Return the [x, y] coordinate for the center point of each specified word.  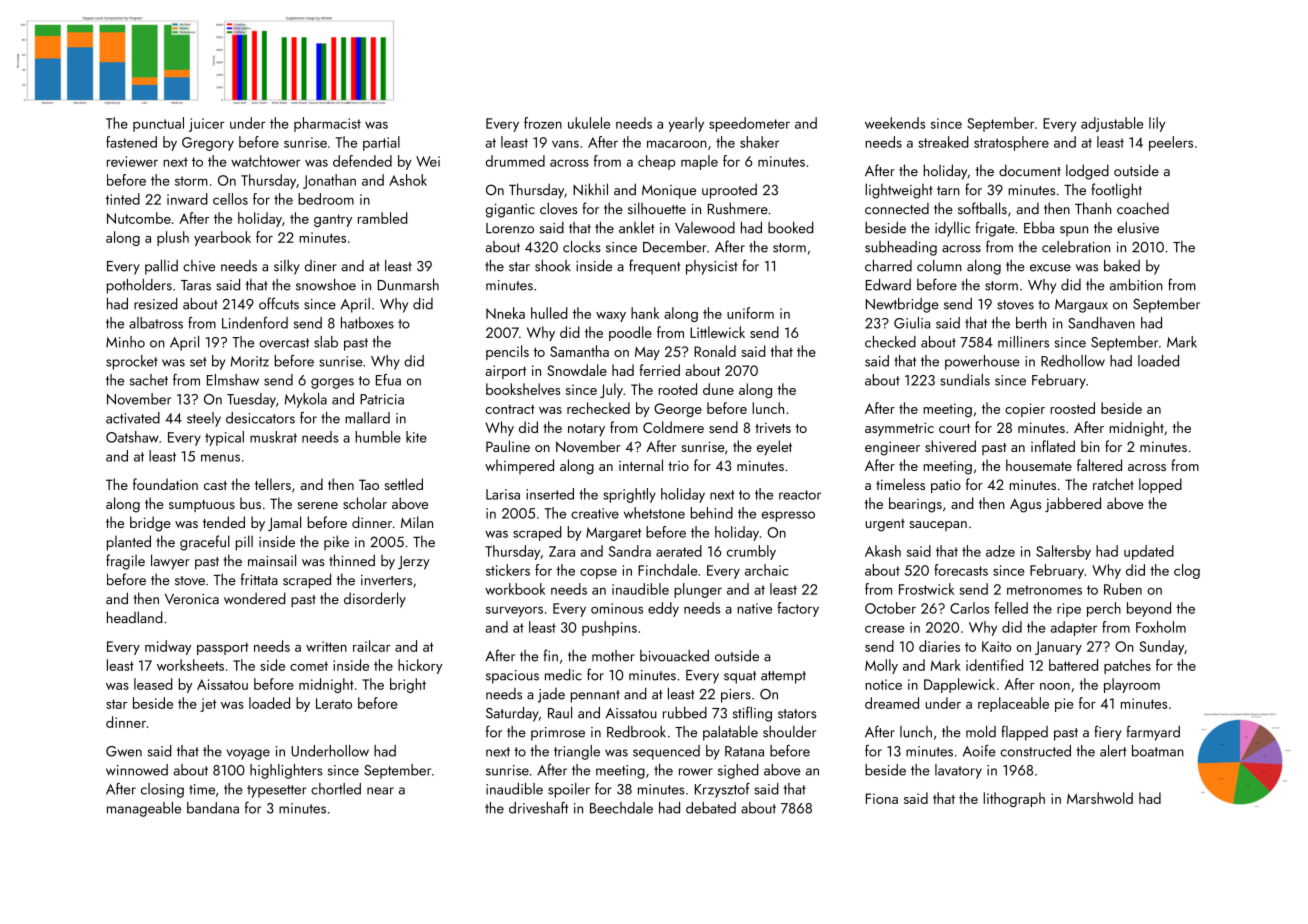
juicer [206, 125]
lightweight [899, 191]
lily [1157, 124]
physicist [712, 267]
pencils [507, 352]
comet [309, 666]
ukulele [589, 123]
